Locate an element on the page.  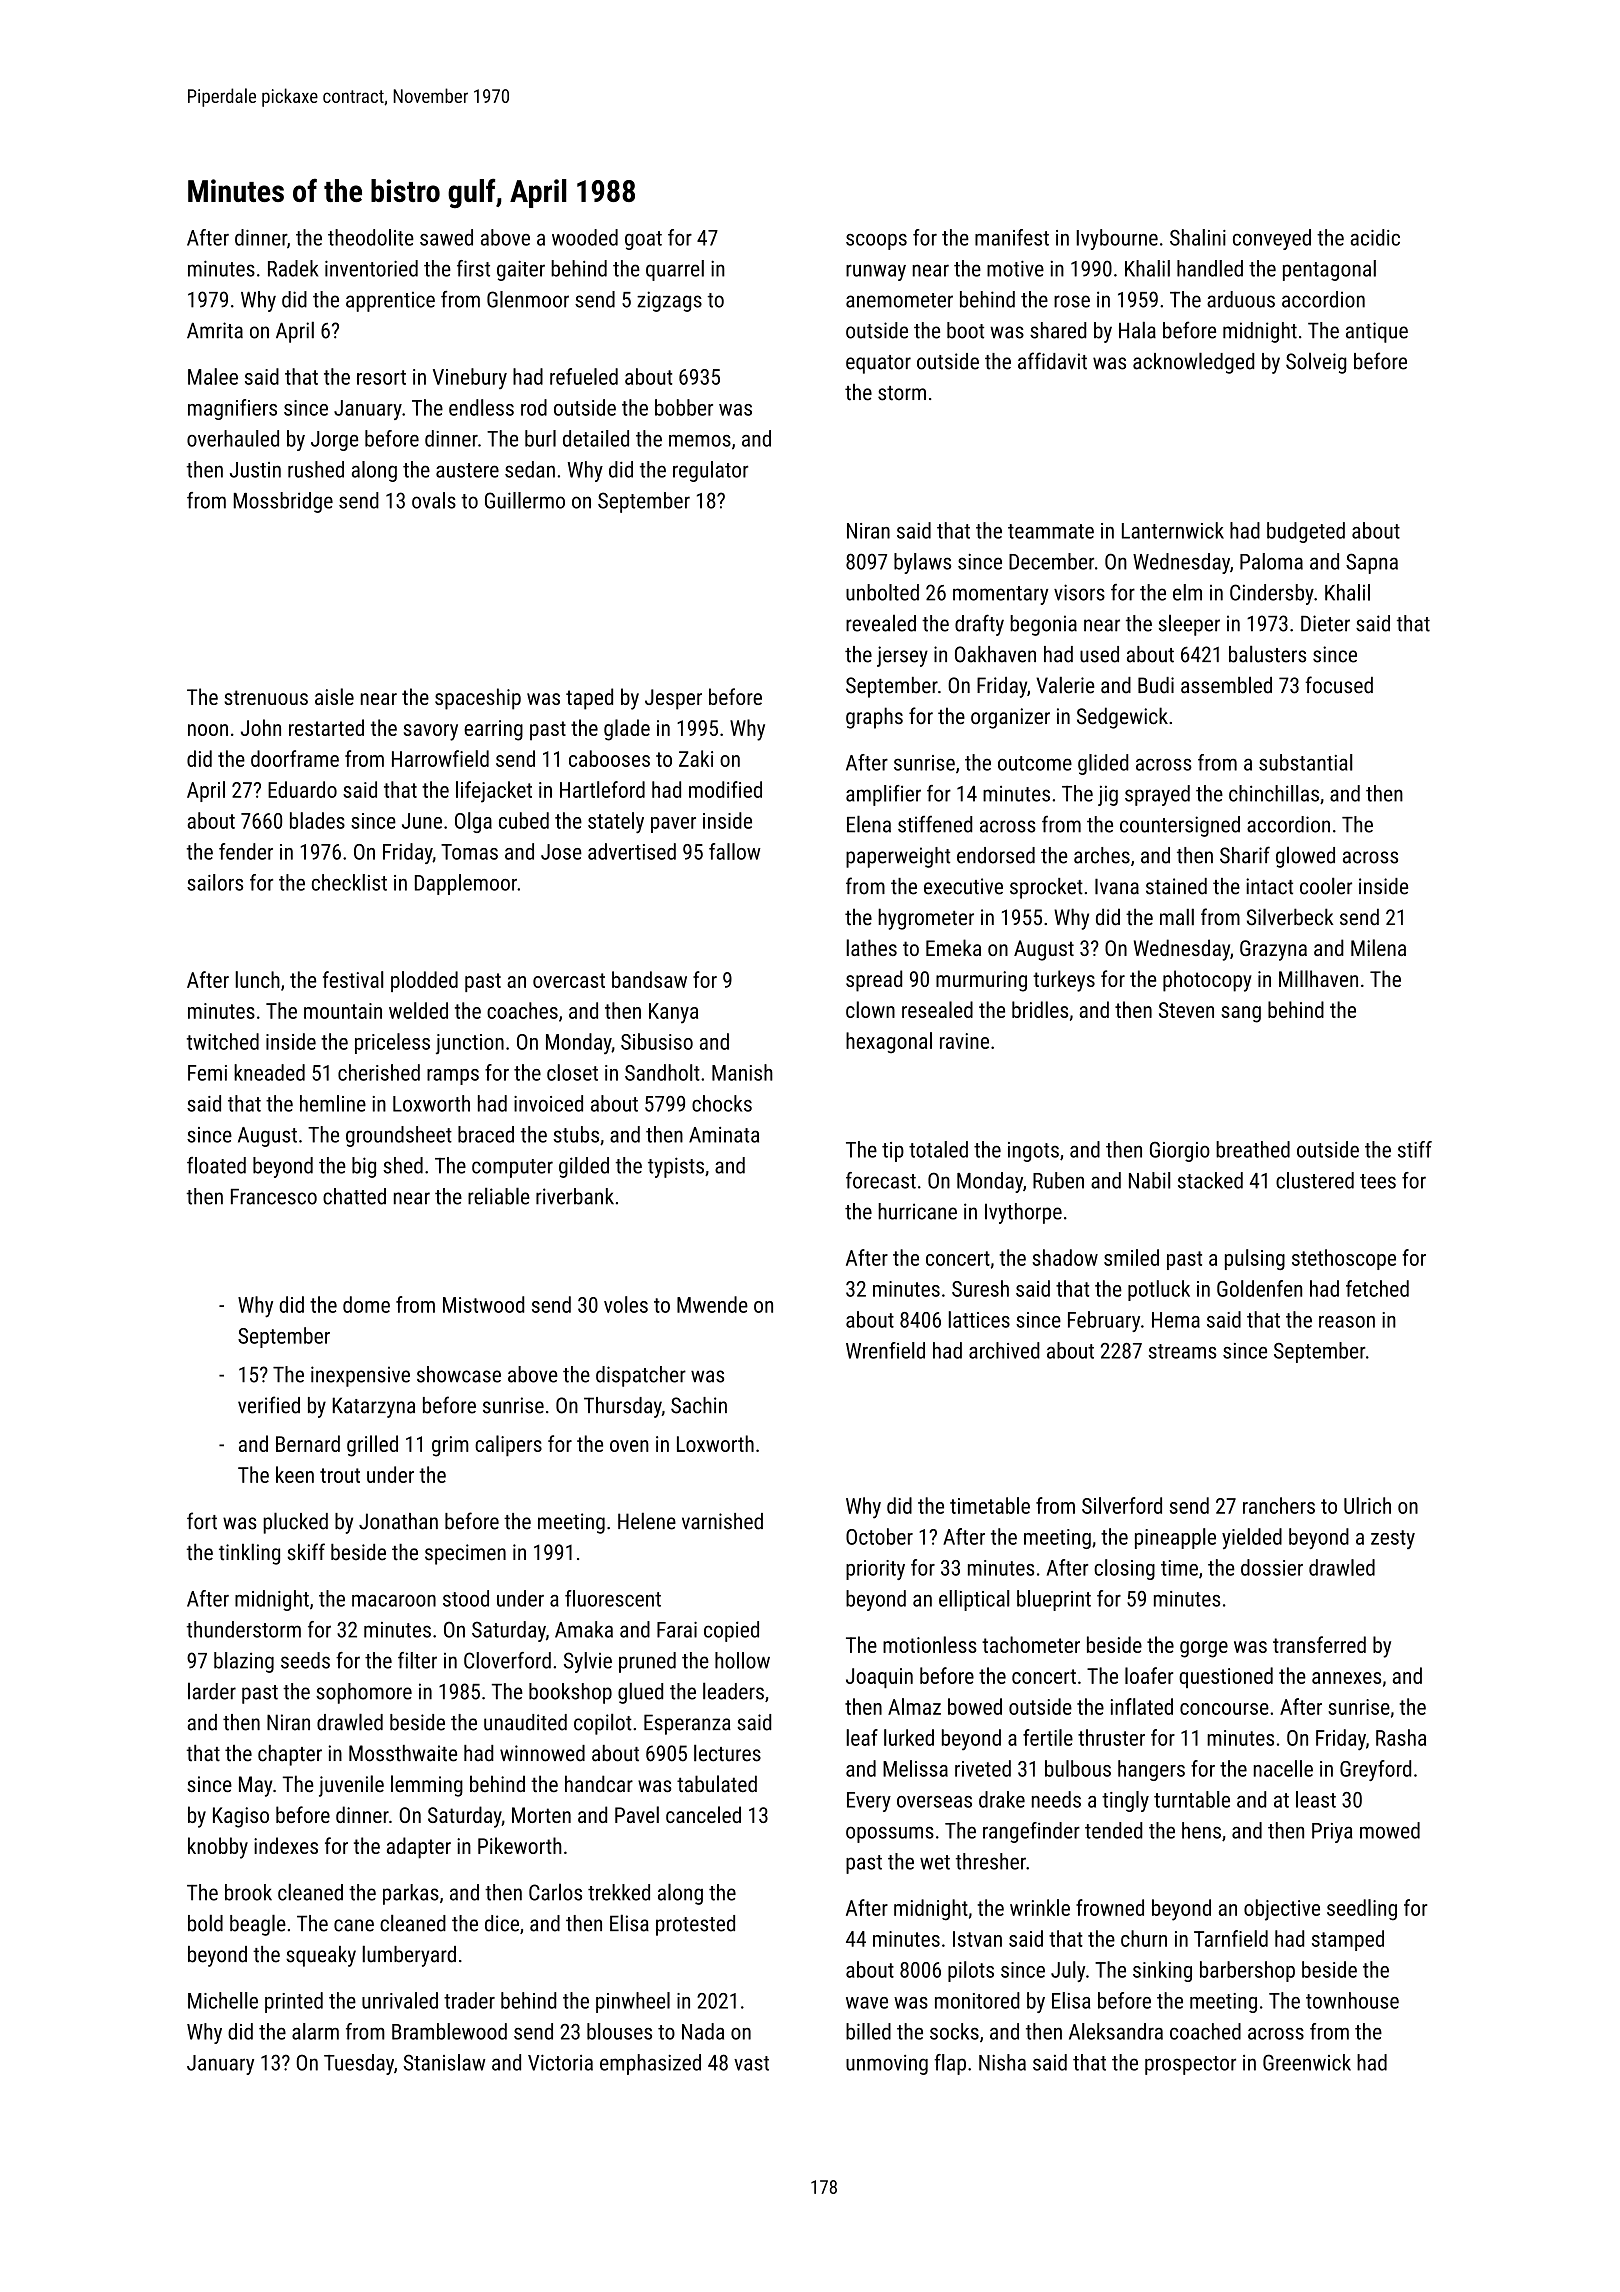
lifejacket is located at coordinates (494, 792).
